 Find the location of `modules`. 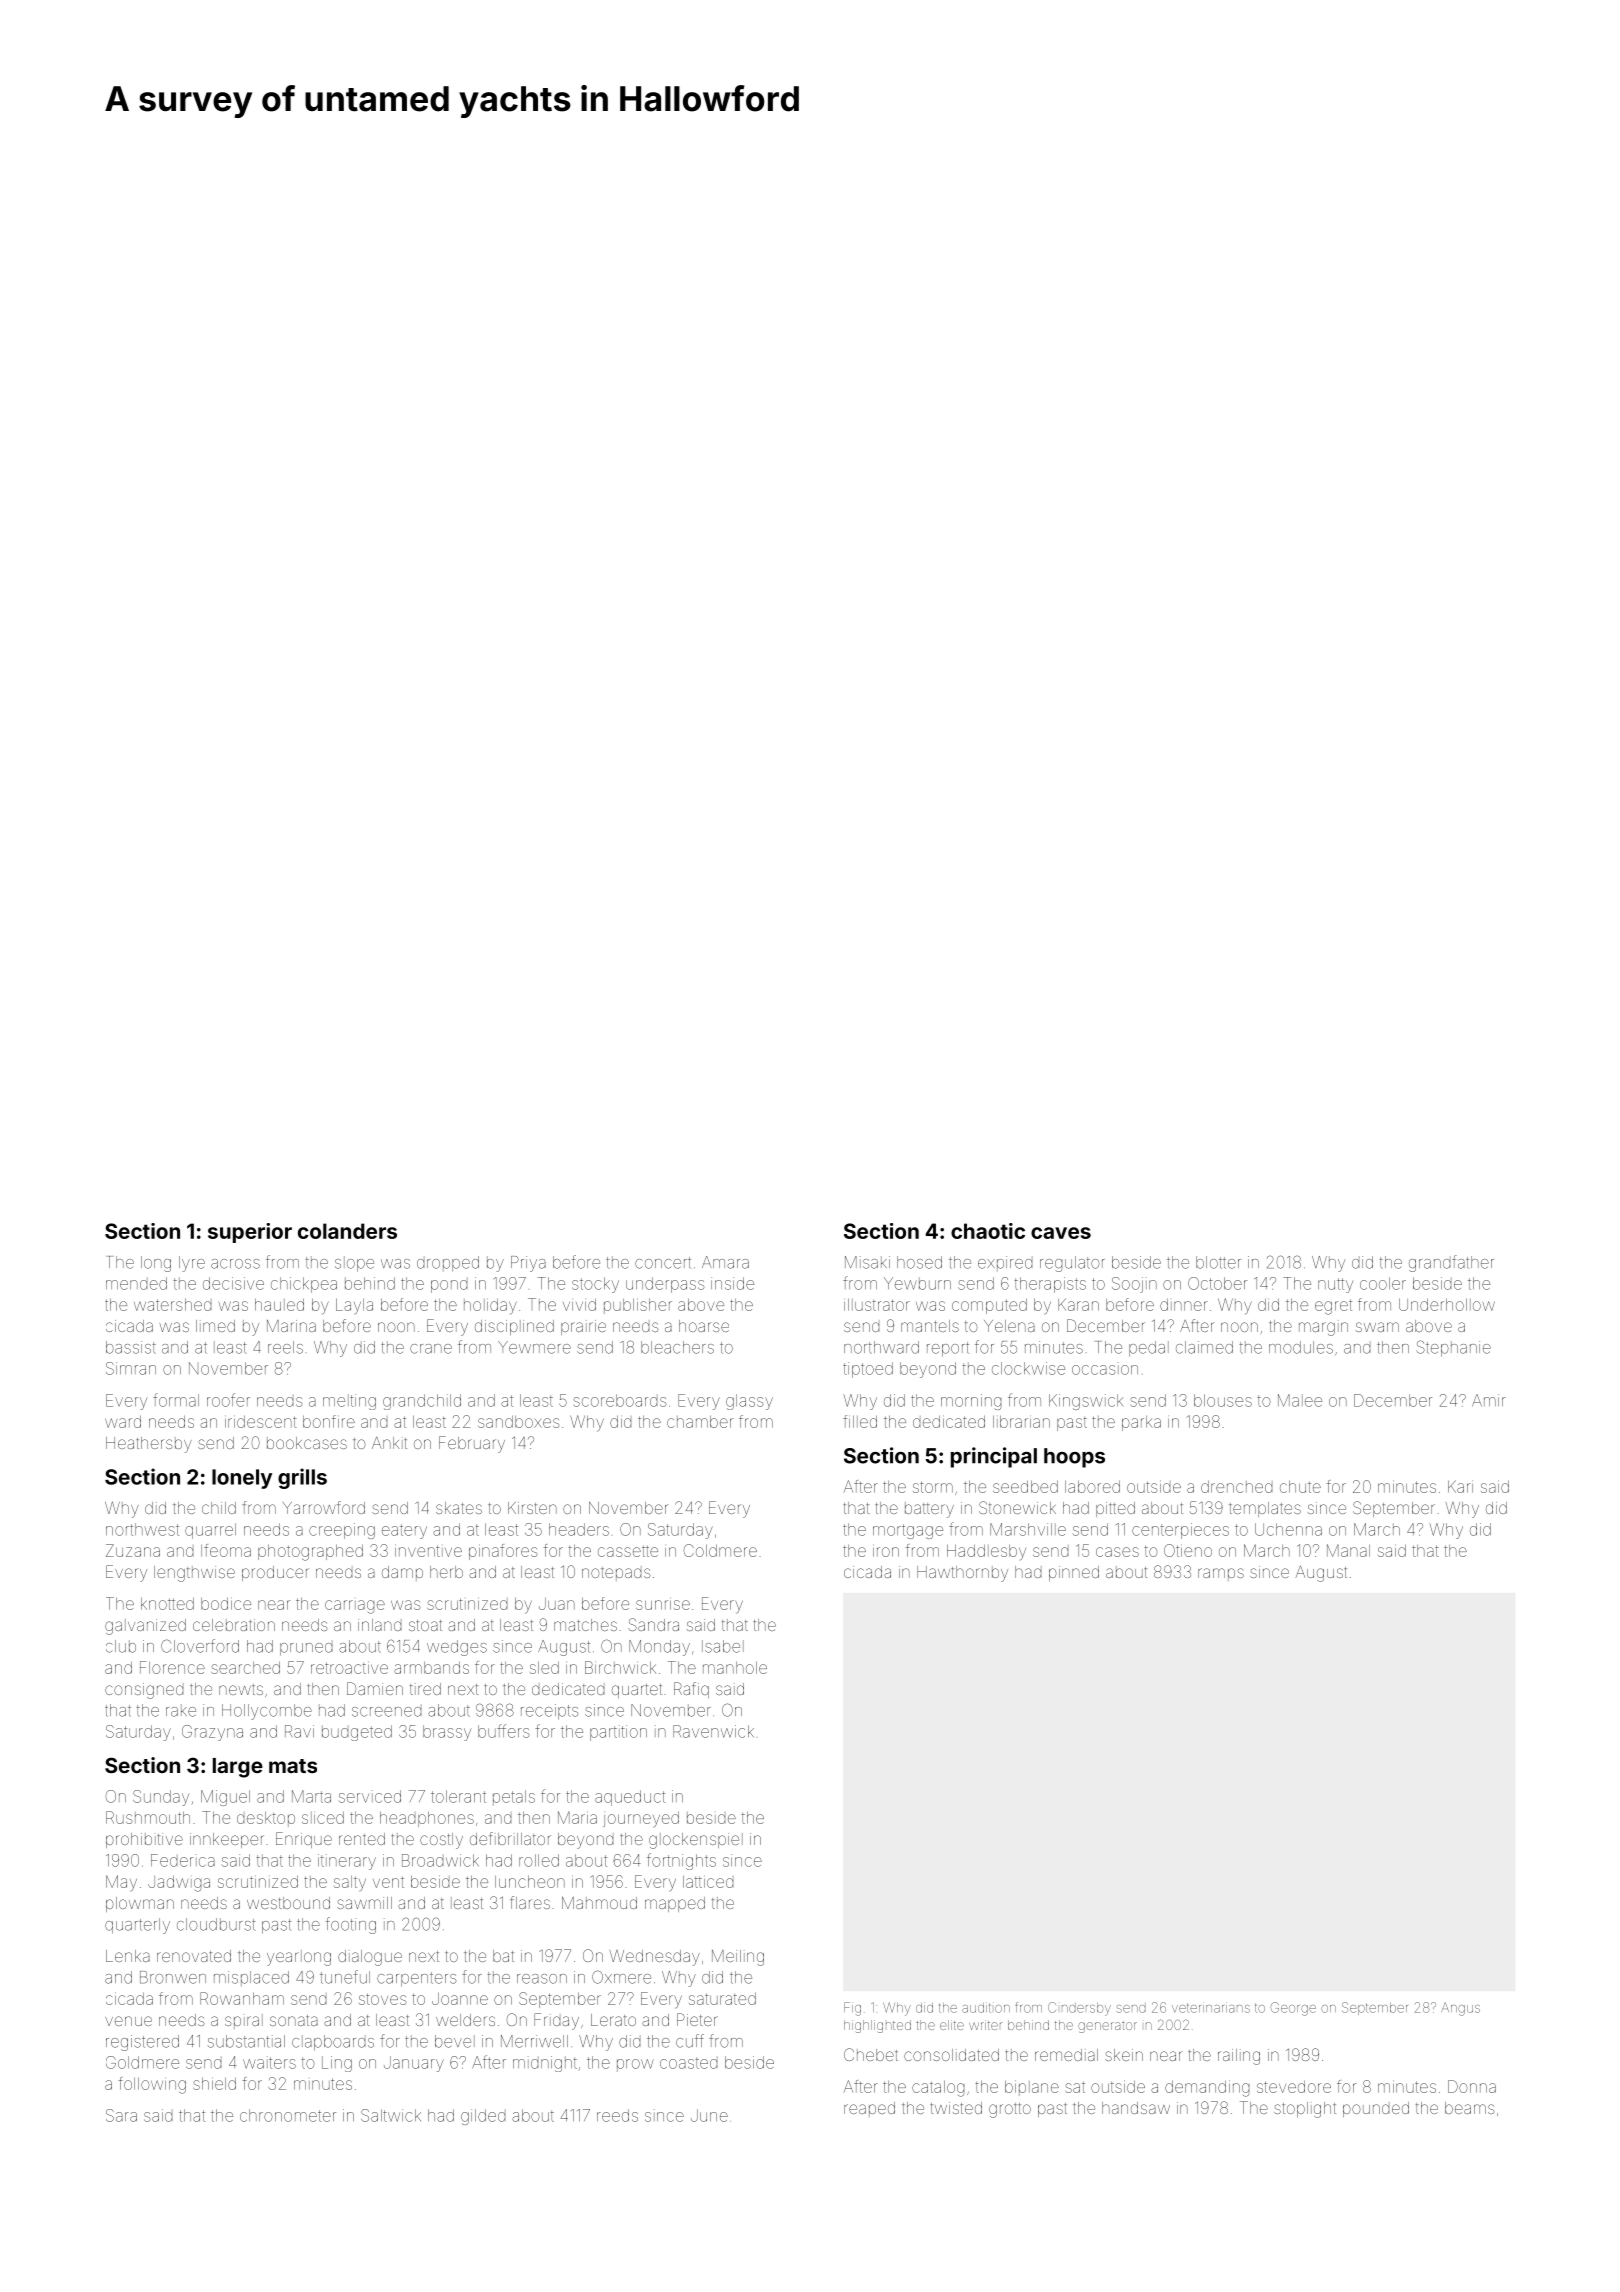

modules is located at coordinates (1301, 1347).
